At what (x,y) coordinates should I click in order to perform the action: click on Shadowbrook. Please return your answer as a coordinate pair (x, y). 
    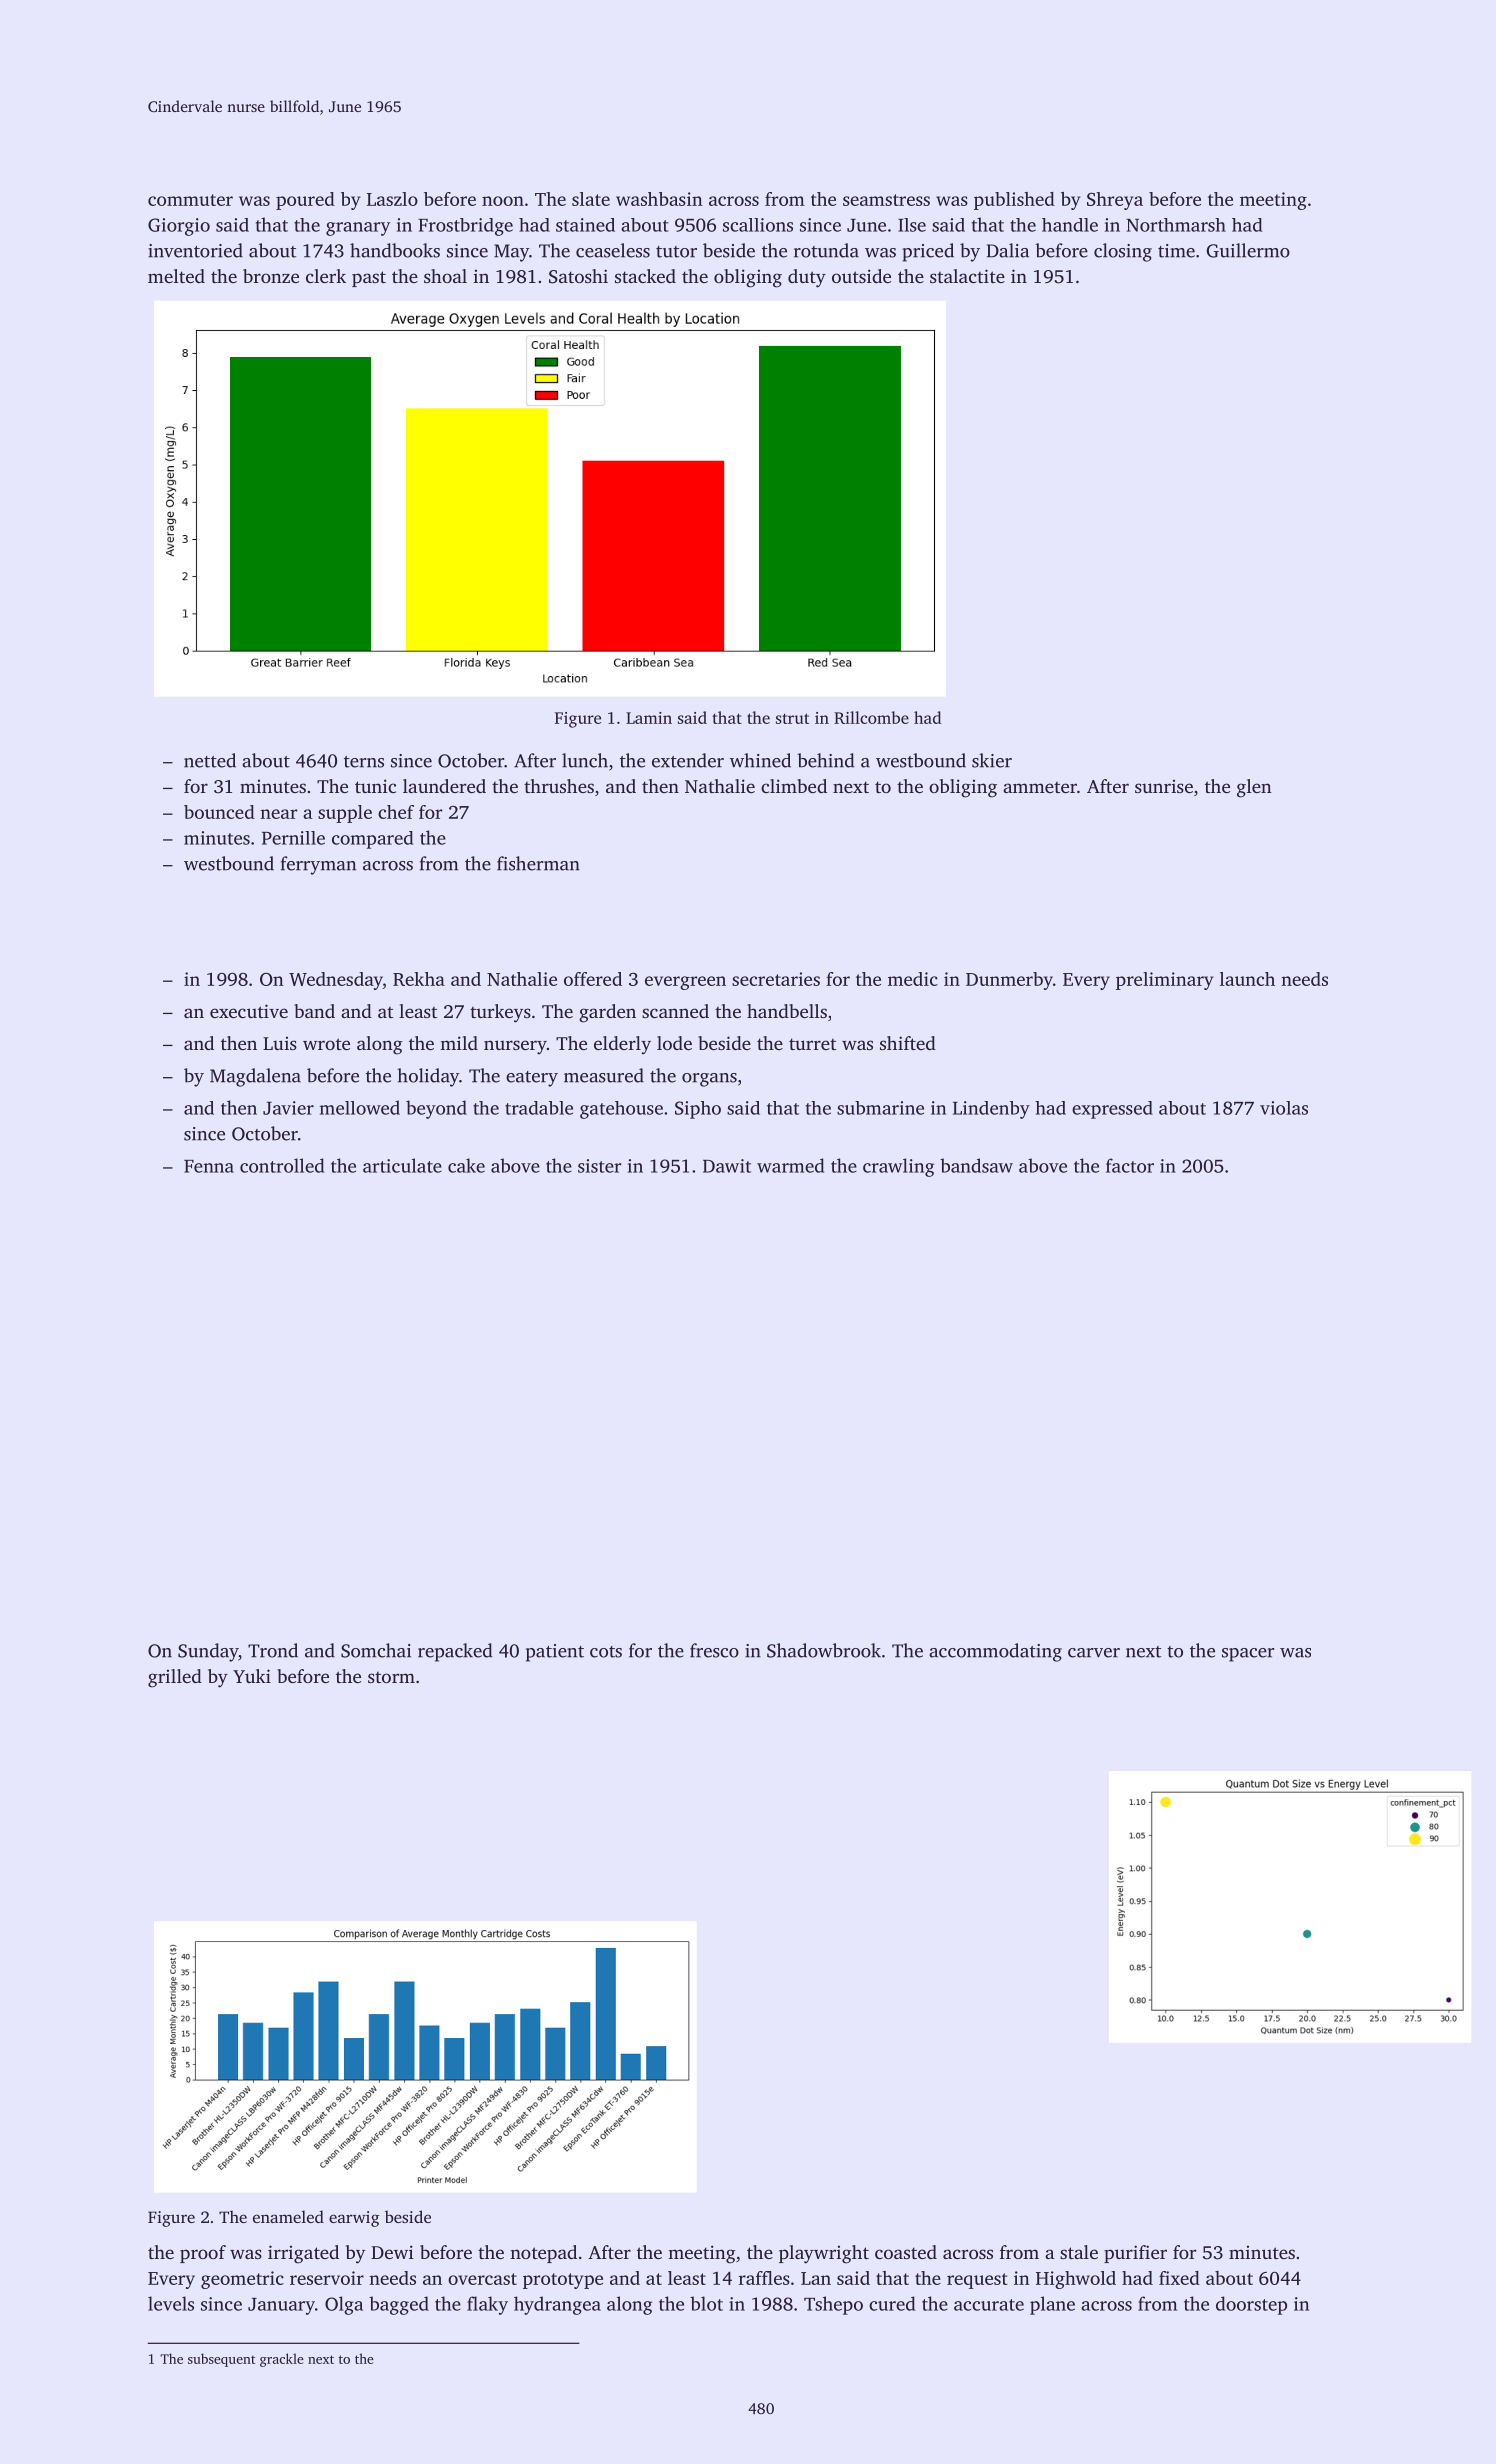
    Looking at the image, I should click on (824, 1650).
